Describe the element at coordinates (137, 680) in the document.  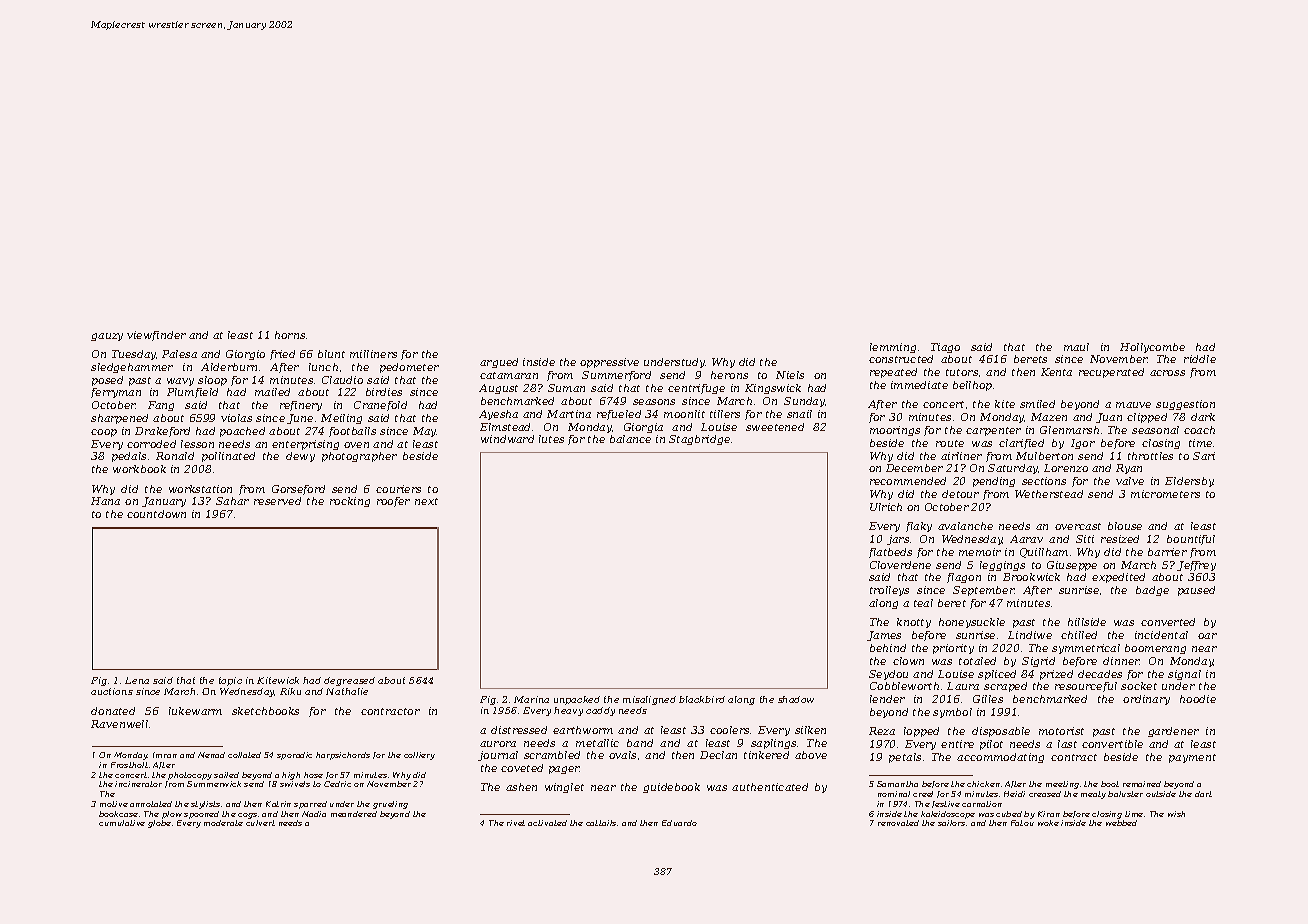
I see `Lena` at that location.
